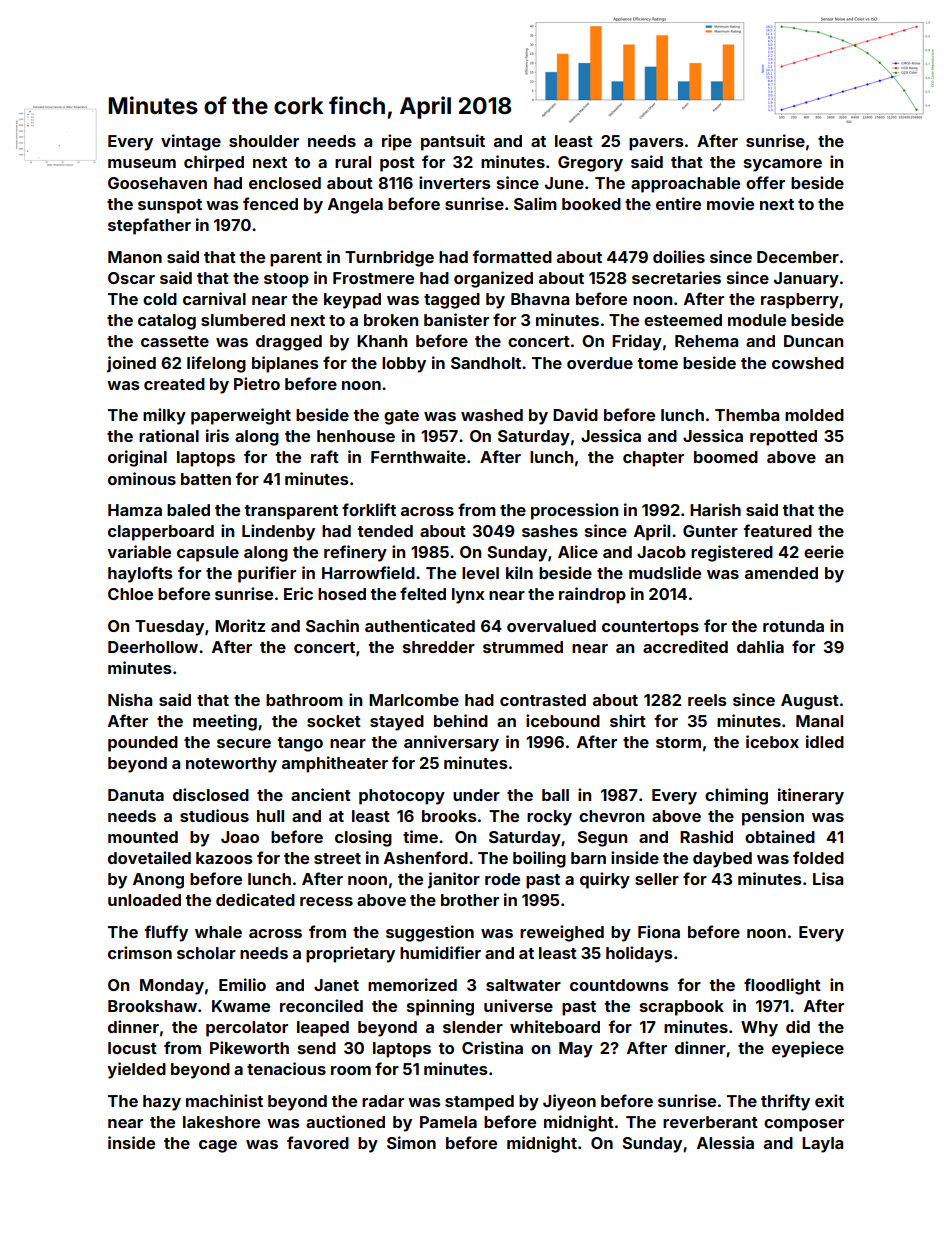 The width and height of the screenshot is (952, 1233). Describe the element at coordinates (760, 646) in the screenshot. I see `dahlia` at that location.
